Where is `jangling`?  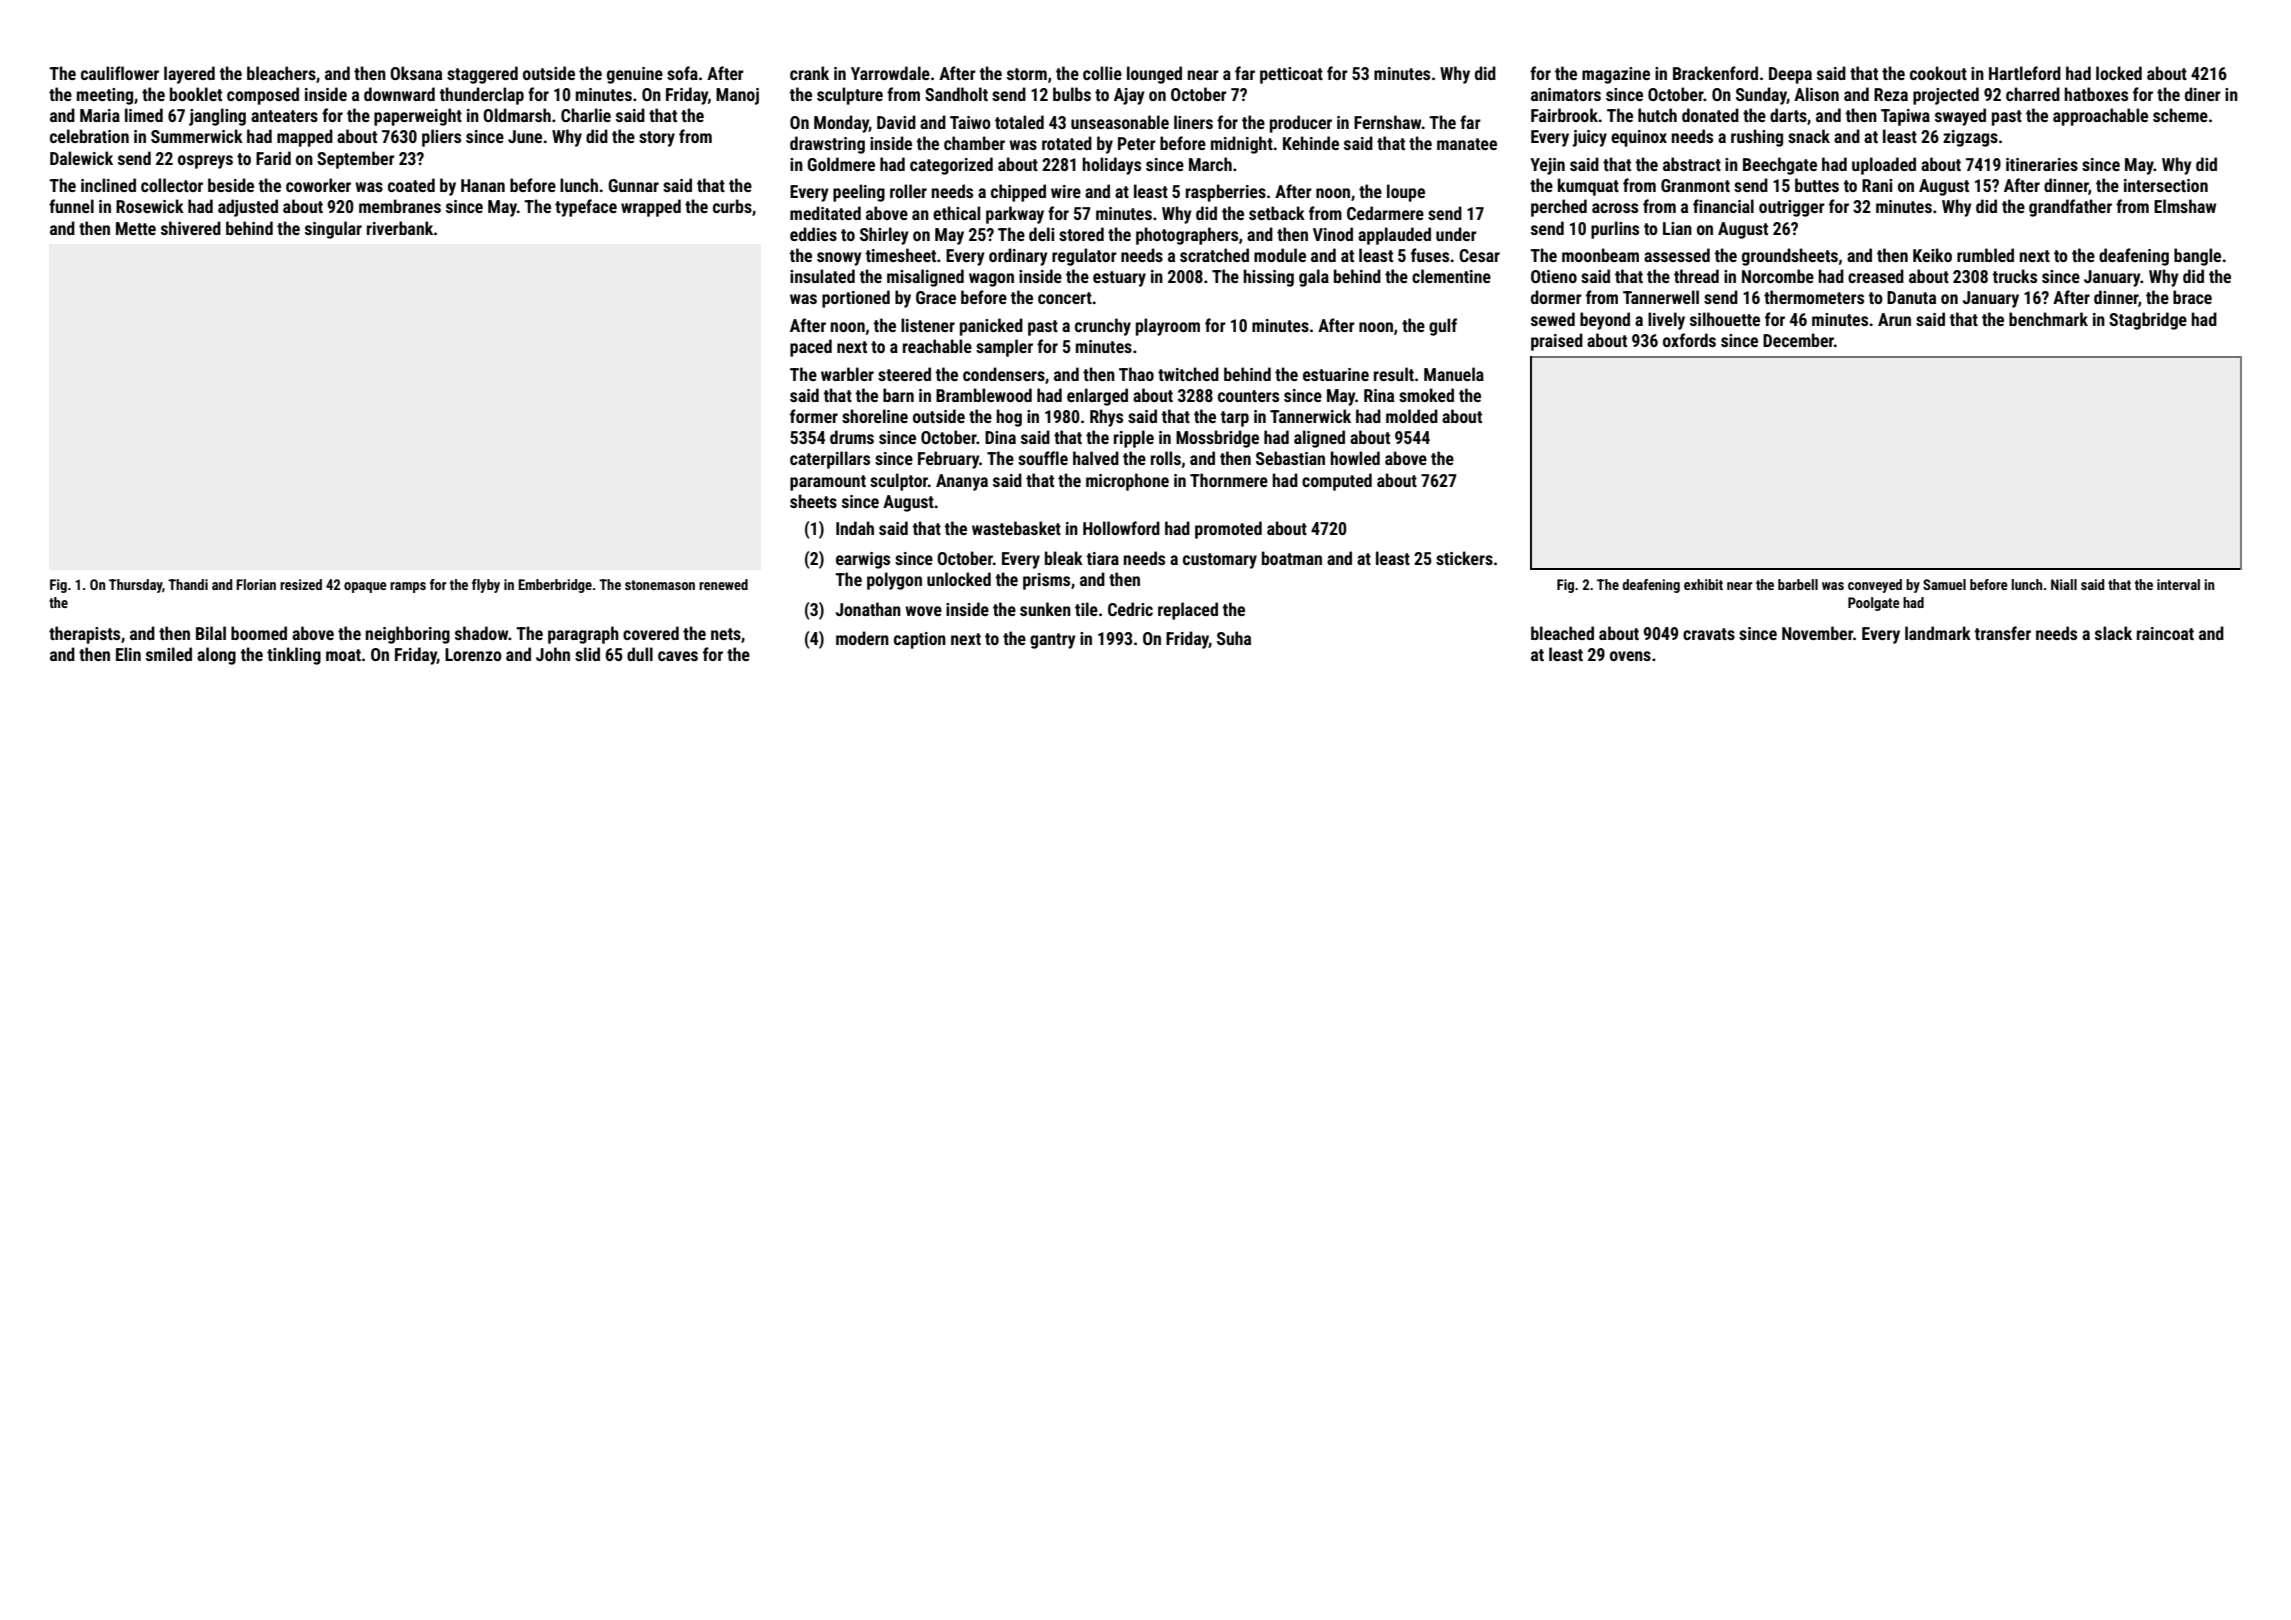
jangling is located at coordinates (217, 117).
